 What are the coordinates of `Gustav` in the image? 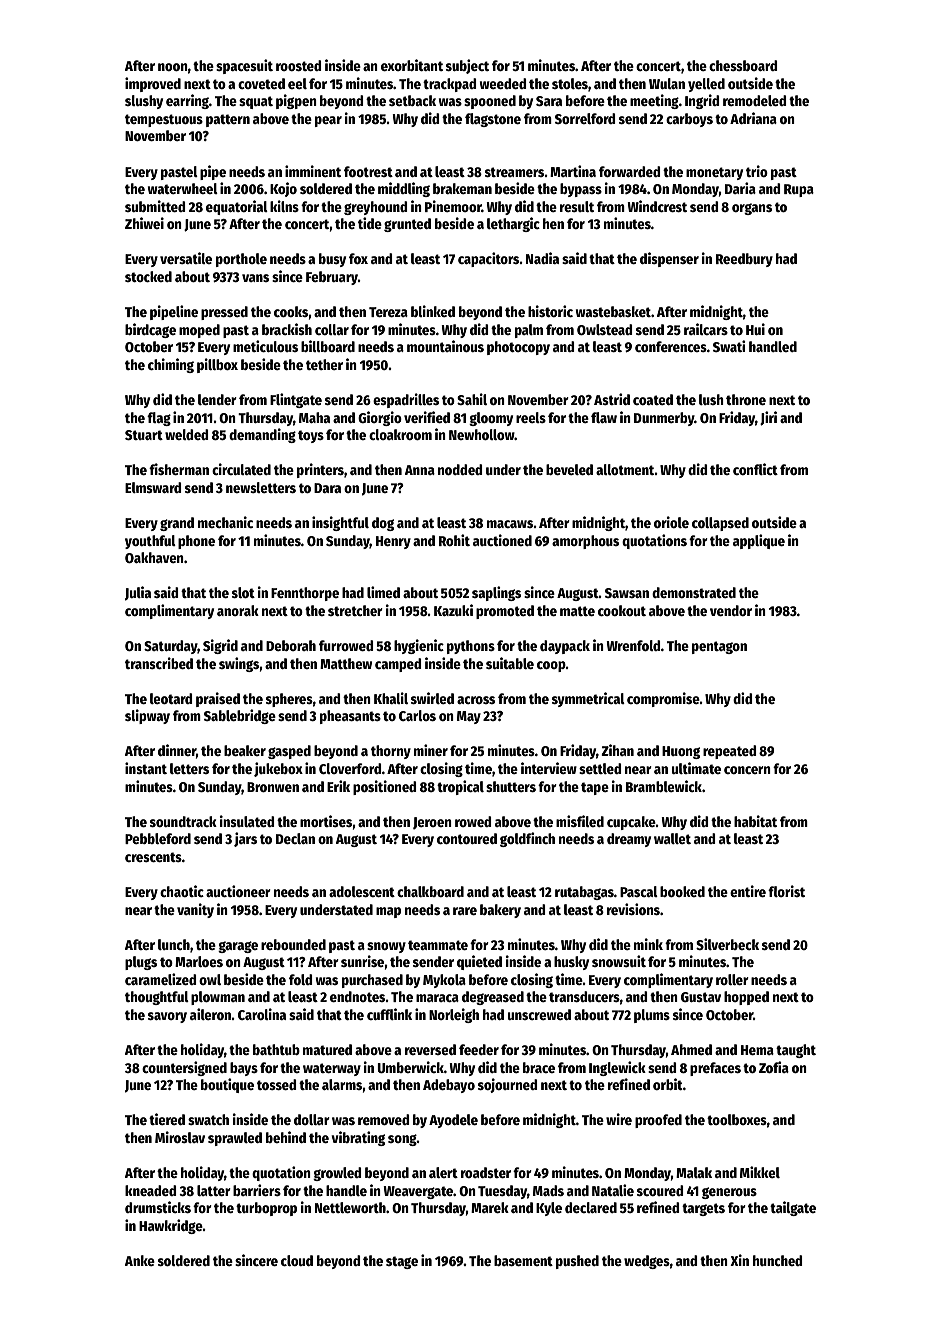 It's located at (701, 997).
